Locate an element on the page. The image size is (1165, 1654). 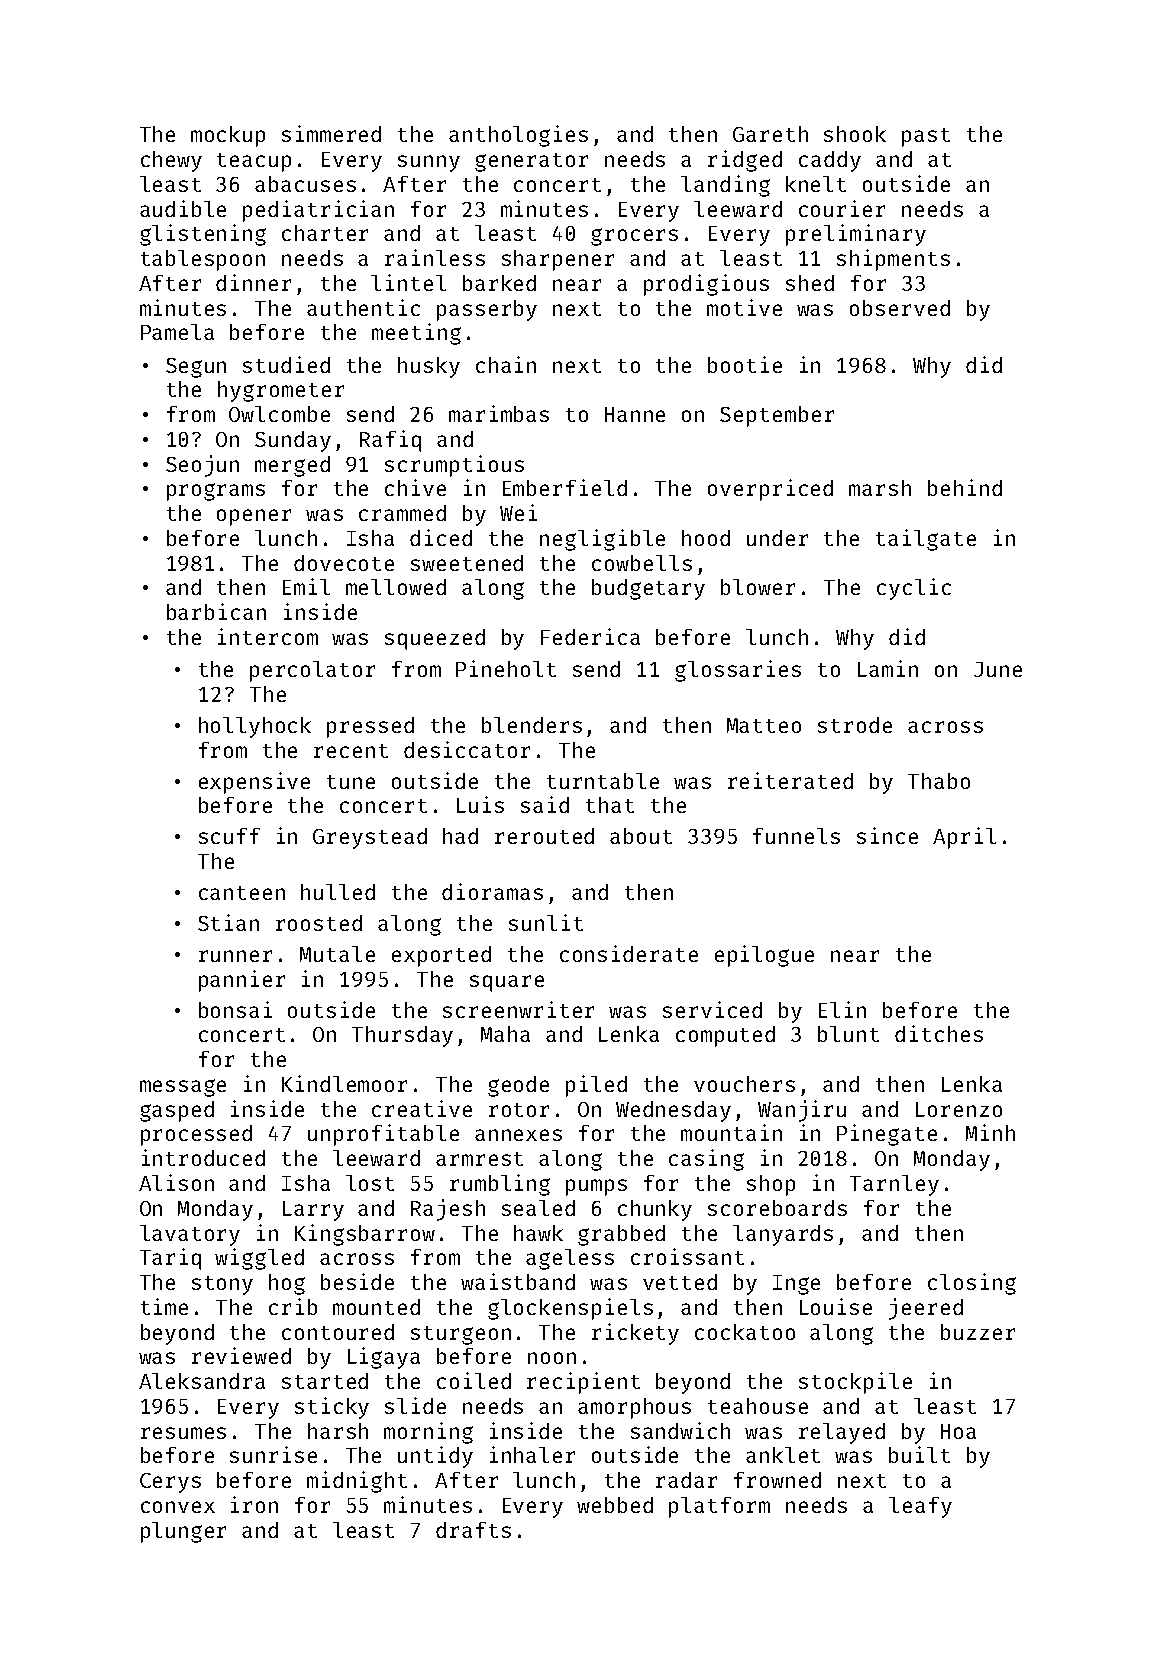
midnight is located at coordinates (357, 1482).
